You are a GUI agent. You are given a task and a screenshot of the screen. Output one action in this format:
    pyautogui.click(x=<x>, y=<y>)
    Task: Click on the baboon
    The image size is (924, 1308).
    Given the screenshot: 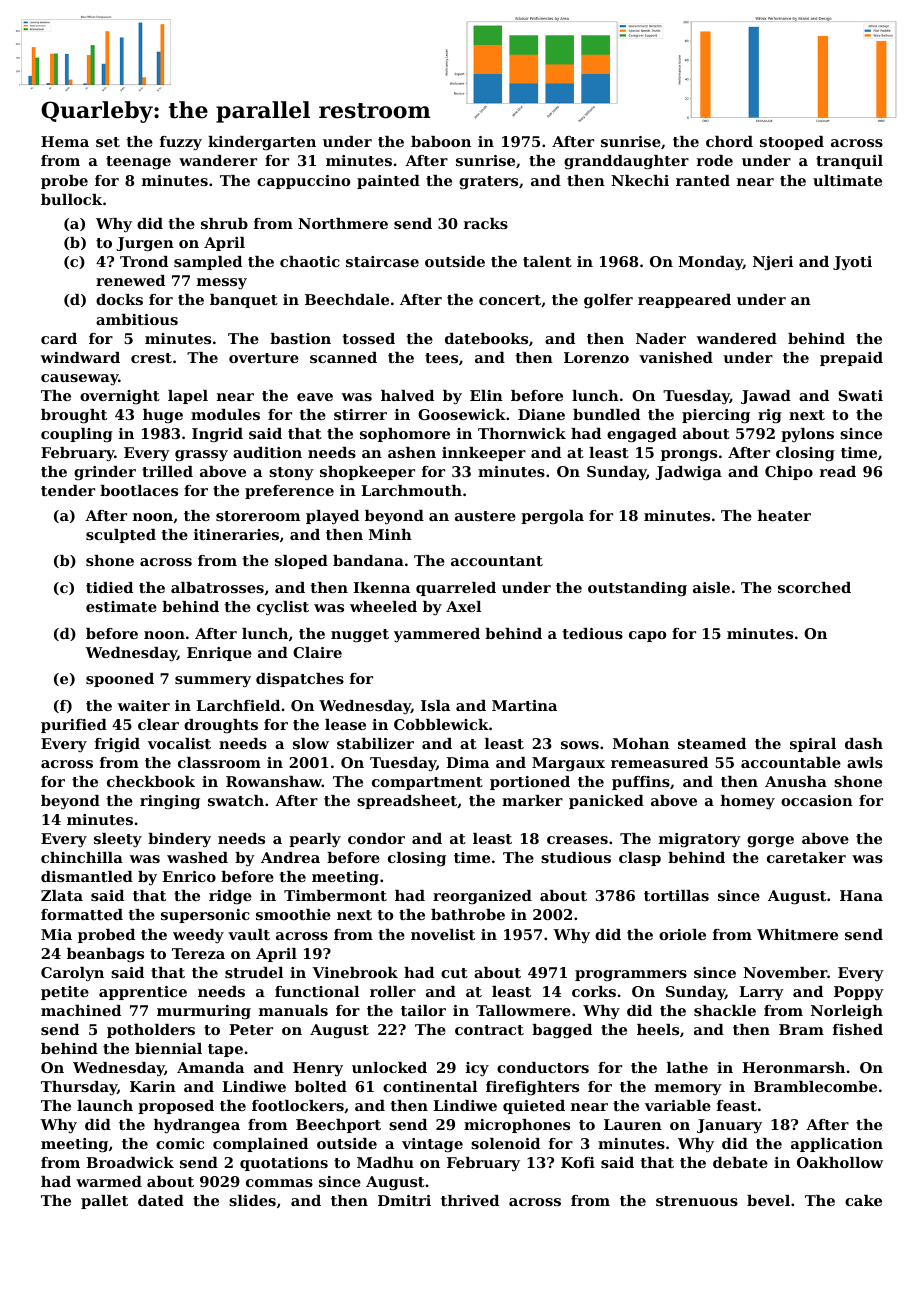 What is the action you would take?
    pyautogui.click(x=441, y=141)
